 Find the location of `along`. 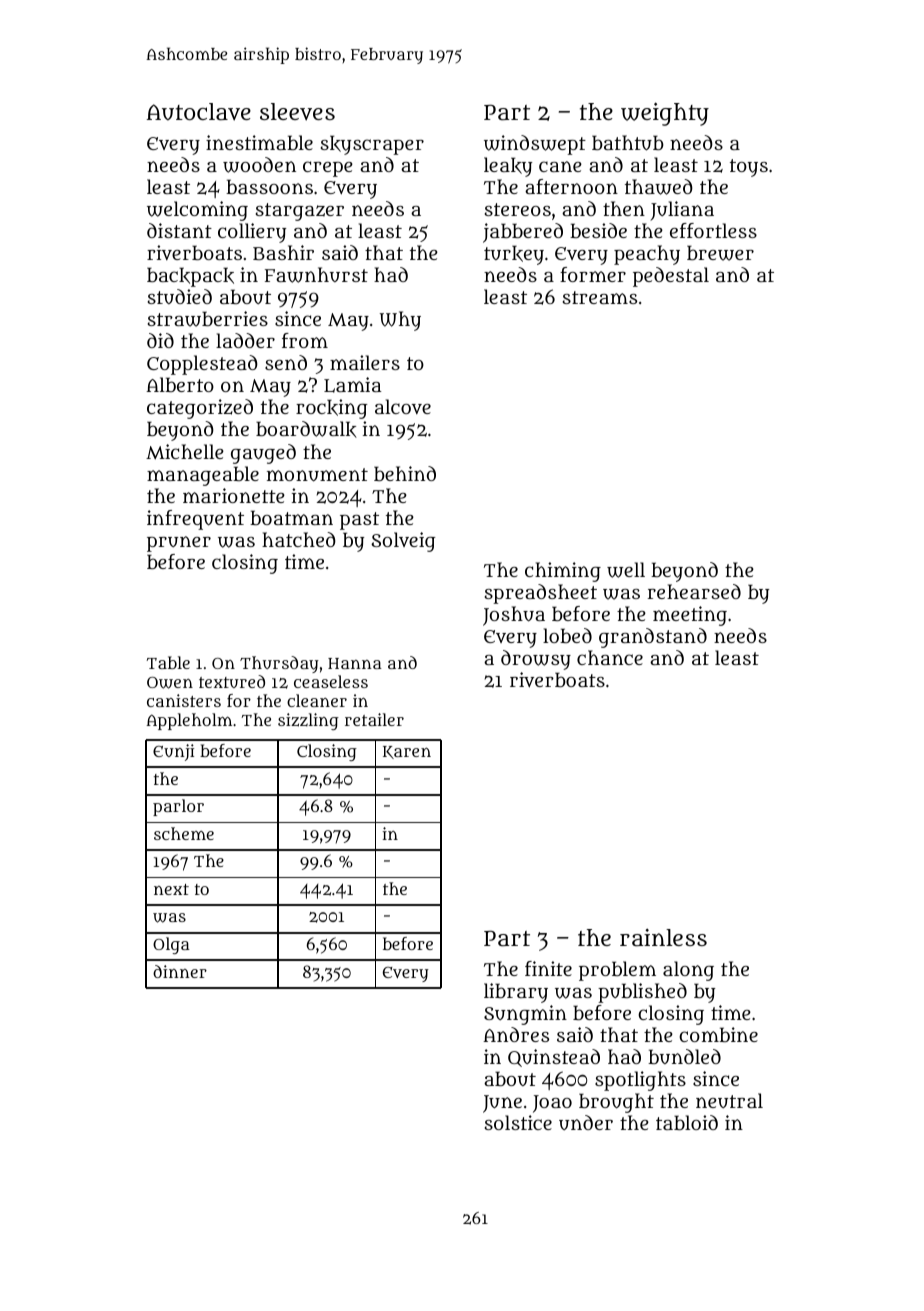

along is located at coordinates (688, 971).
